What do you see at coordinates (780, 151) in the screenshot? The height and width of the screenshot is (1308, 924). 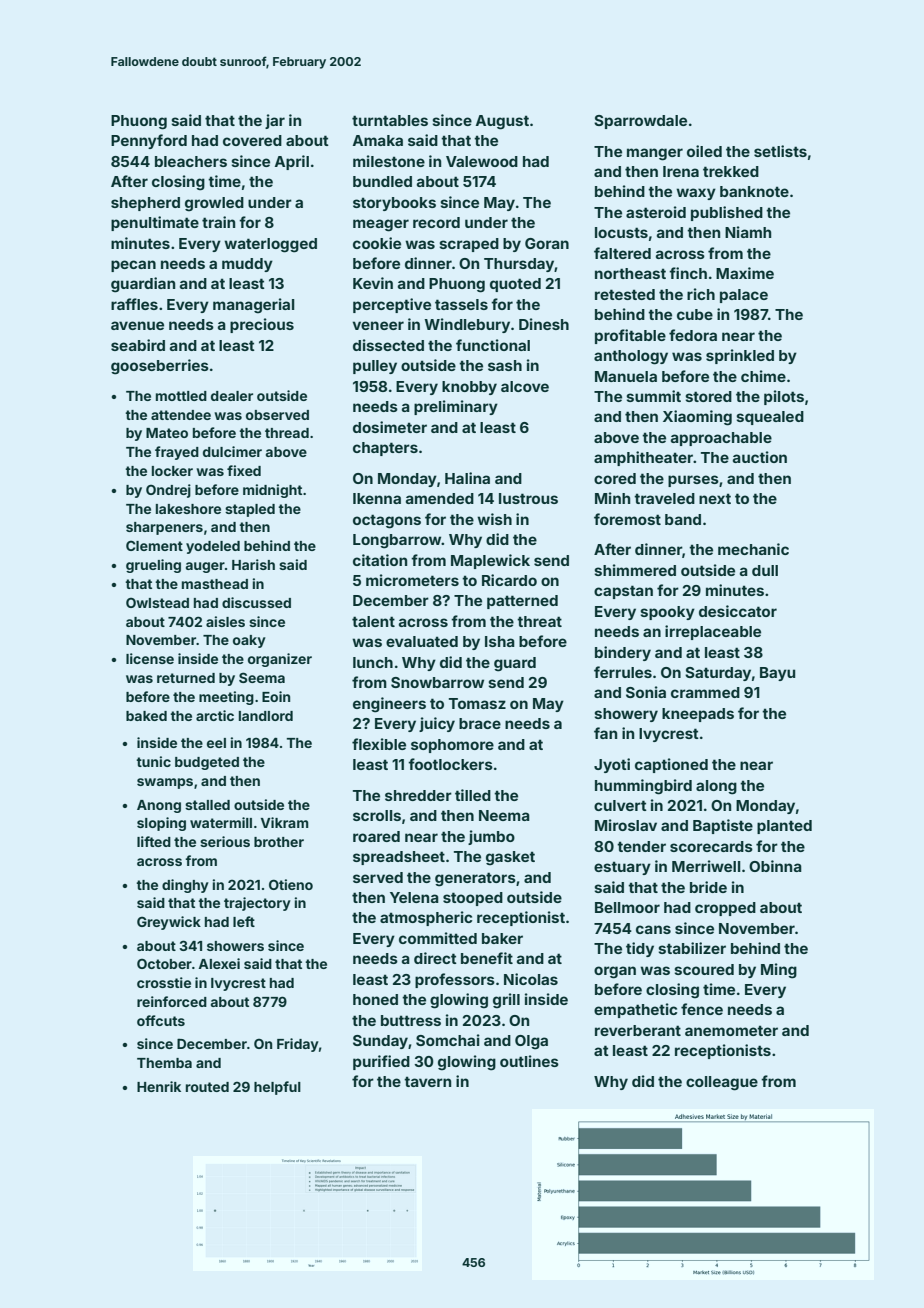 I see `setlists` at bounding box center [780, 151].
